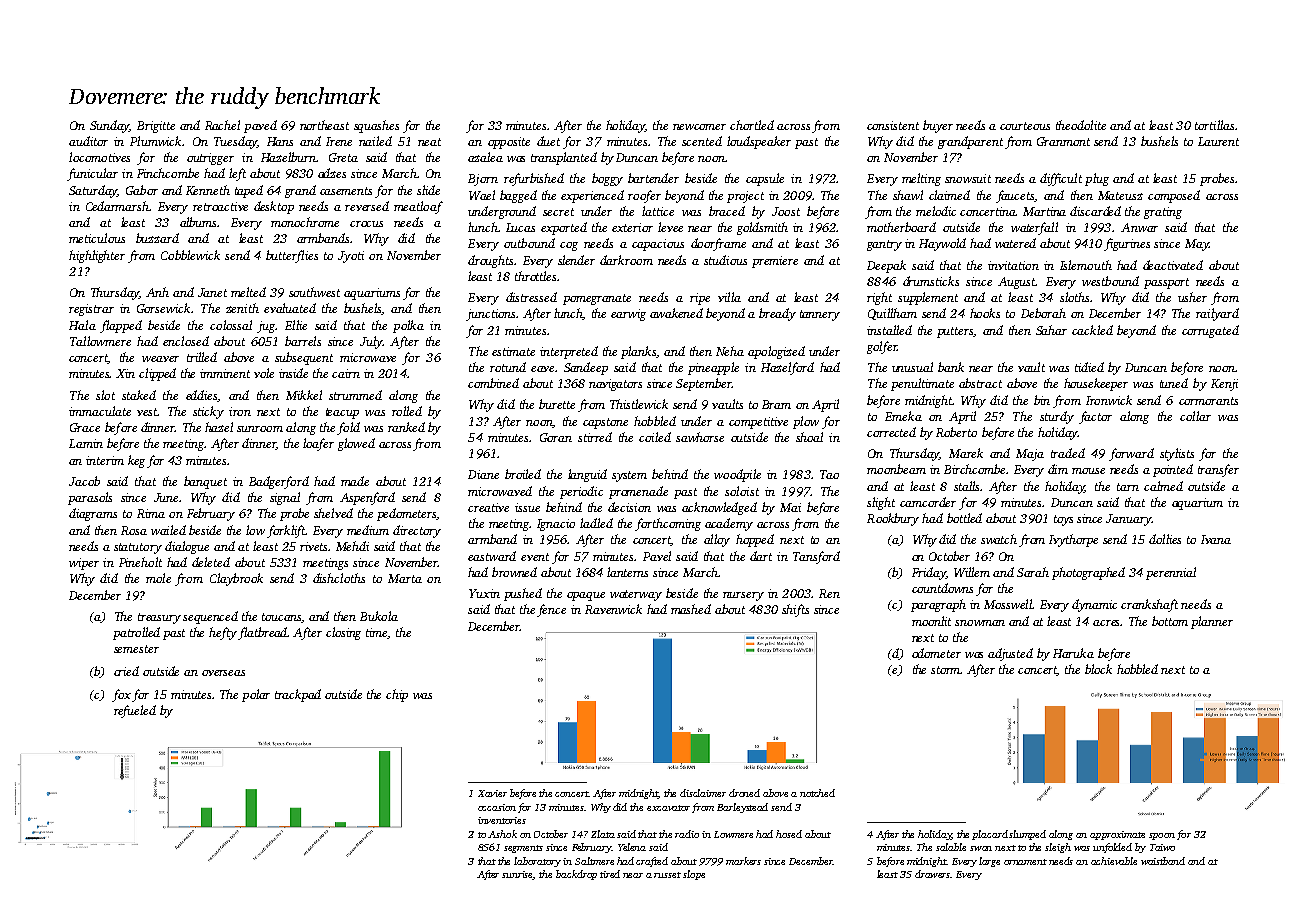 Image resolution: width=1308 pixels, height=924 pixels. What do you see at coordinates (157, 292) in the screenshot?
I see `Anh` at bounding box center [157, 292].
